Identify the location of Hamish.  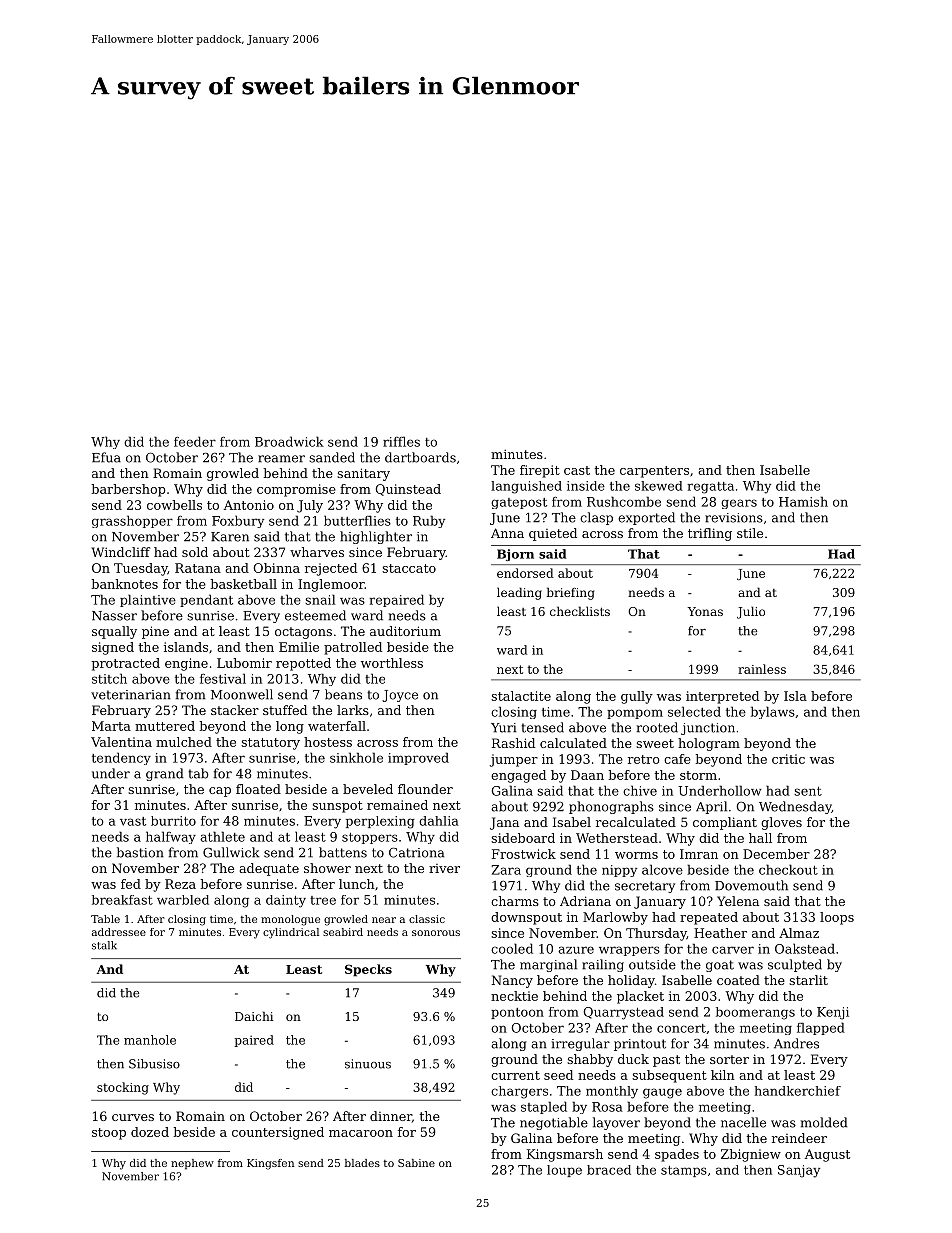
(803, 501).
